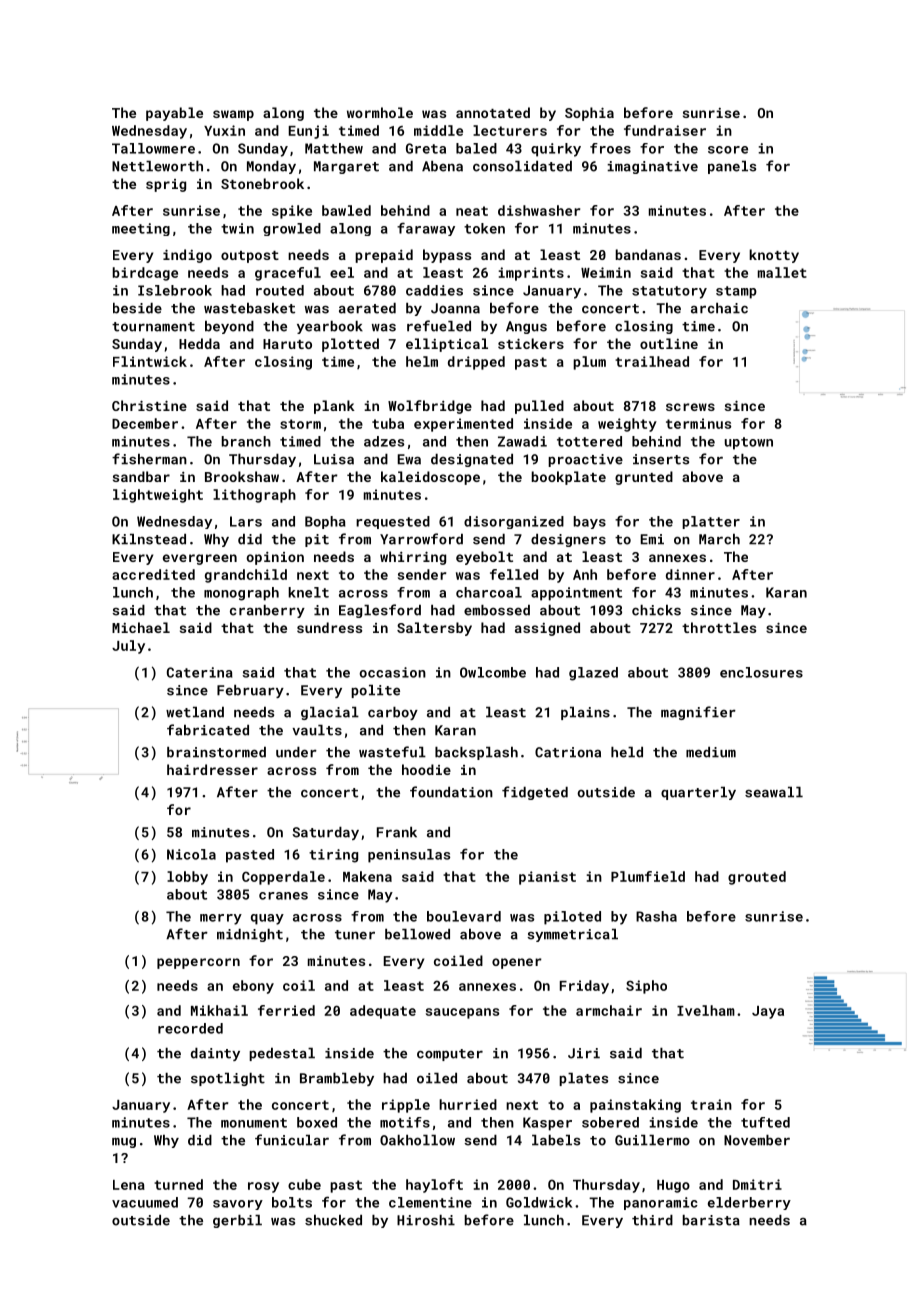 The height and width of the screenshot is (1308, 924). I want to click on Stonebrook, so click(262, 183).
